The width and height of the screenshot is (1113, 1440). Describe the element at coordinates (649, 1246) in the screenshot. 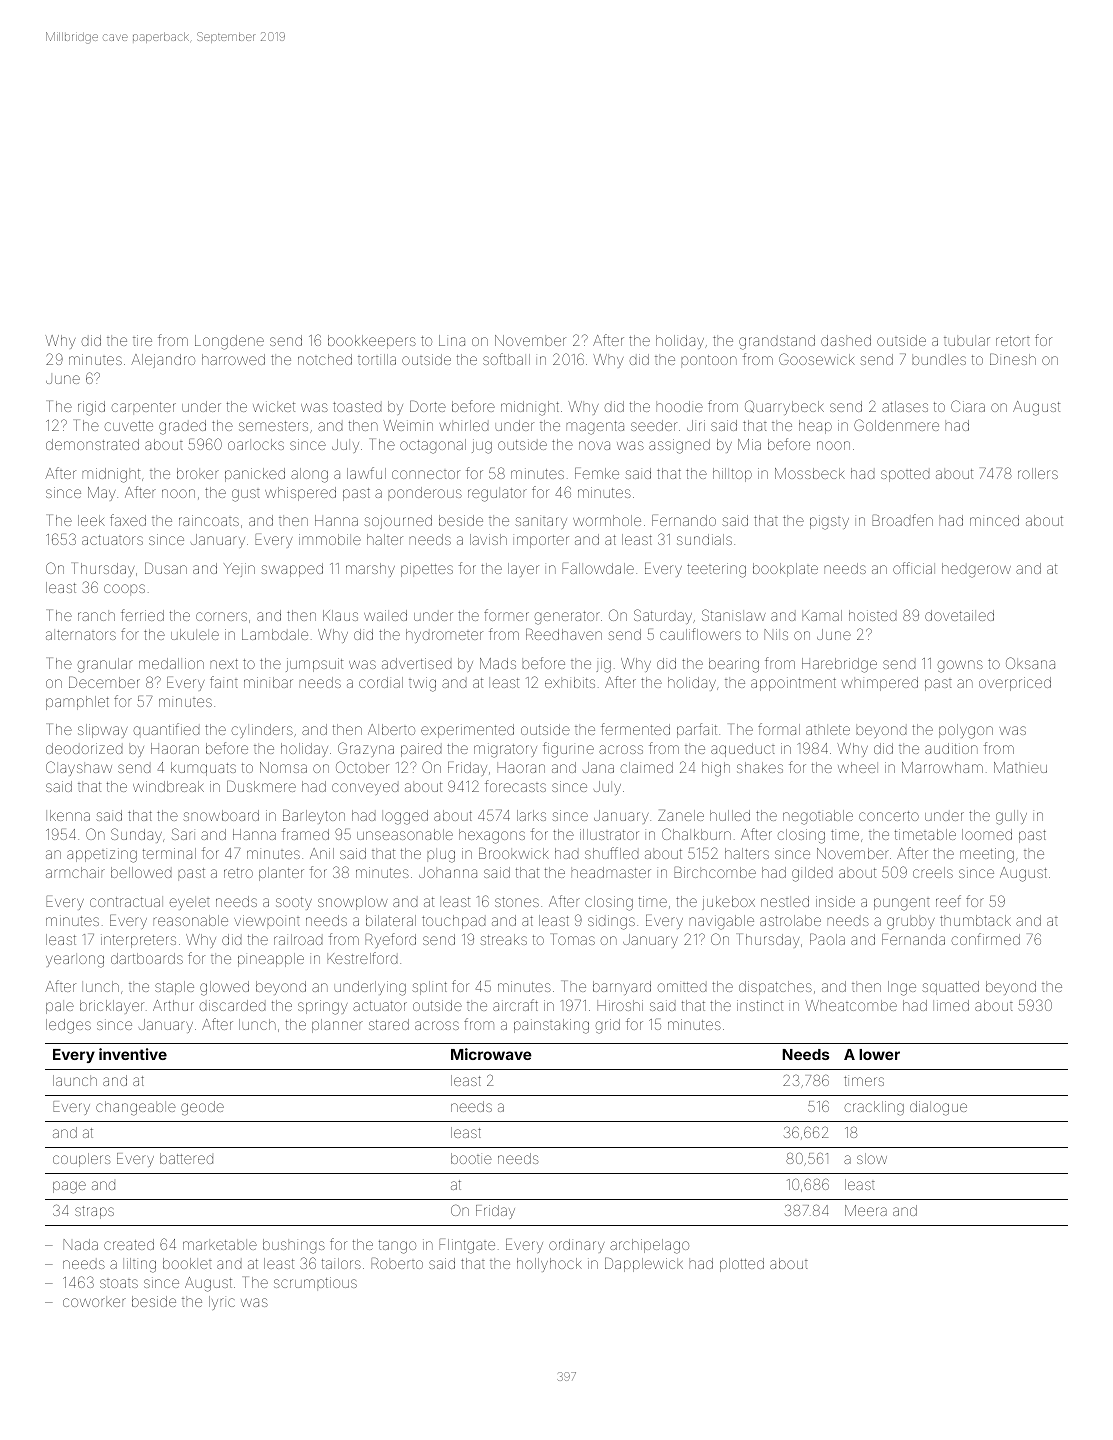

I see `archipelago` at that location.
